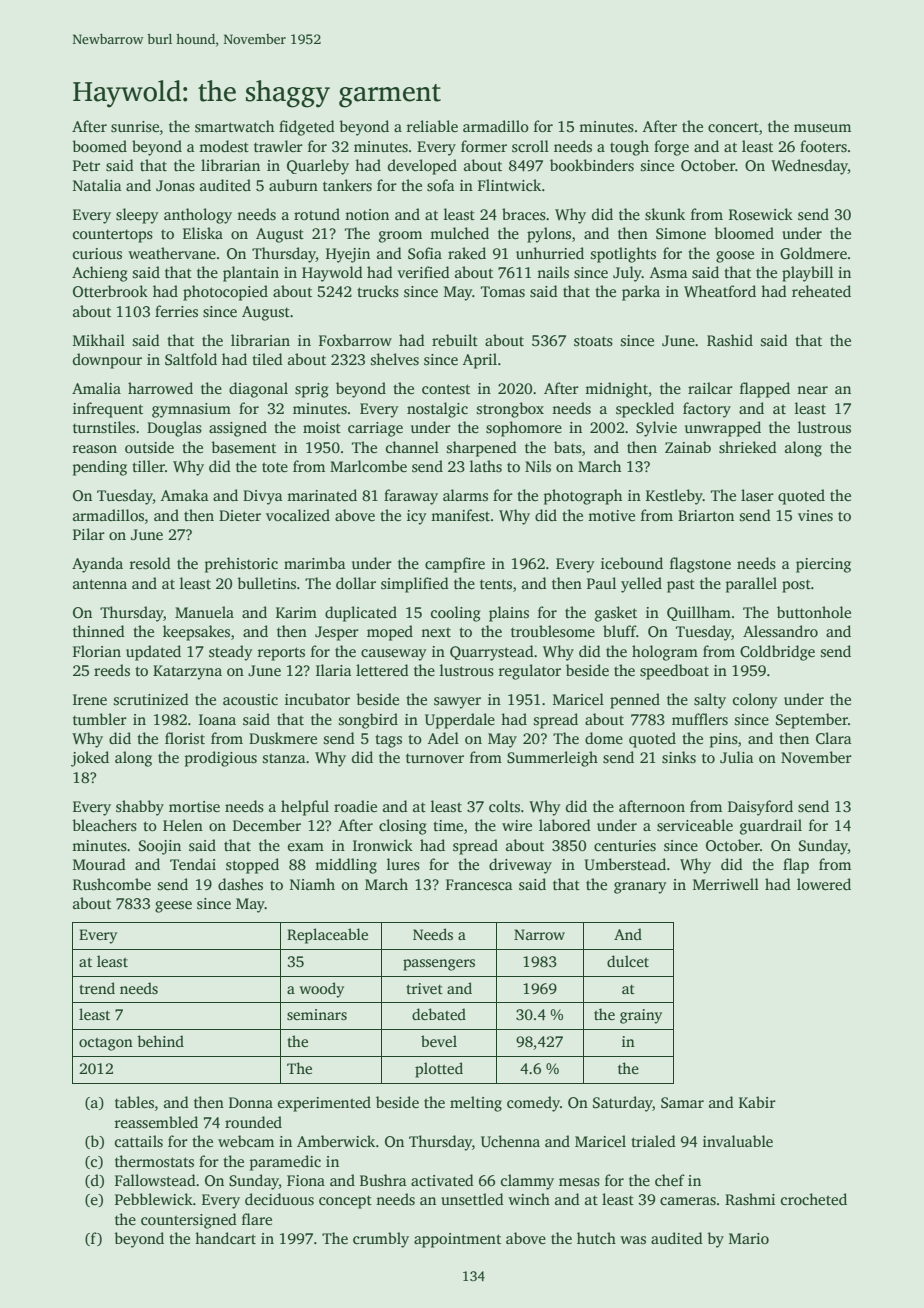  Describe the element at coordinates (97, 651) in the screenshot. I see `Florian` at that location.
